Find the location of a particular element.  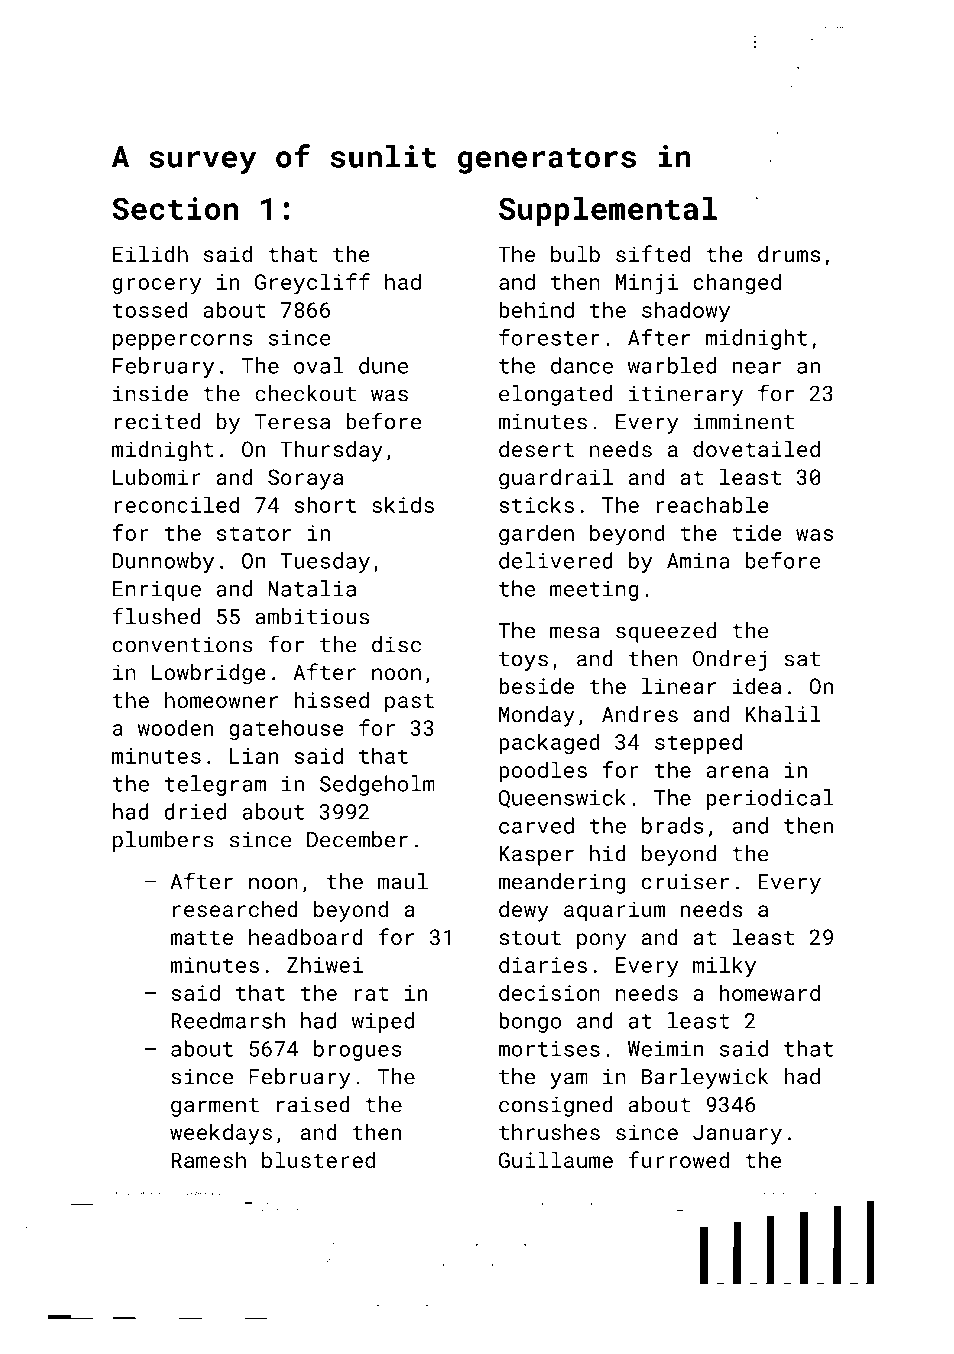

tide is located at coordinates (757, 532).
